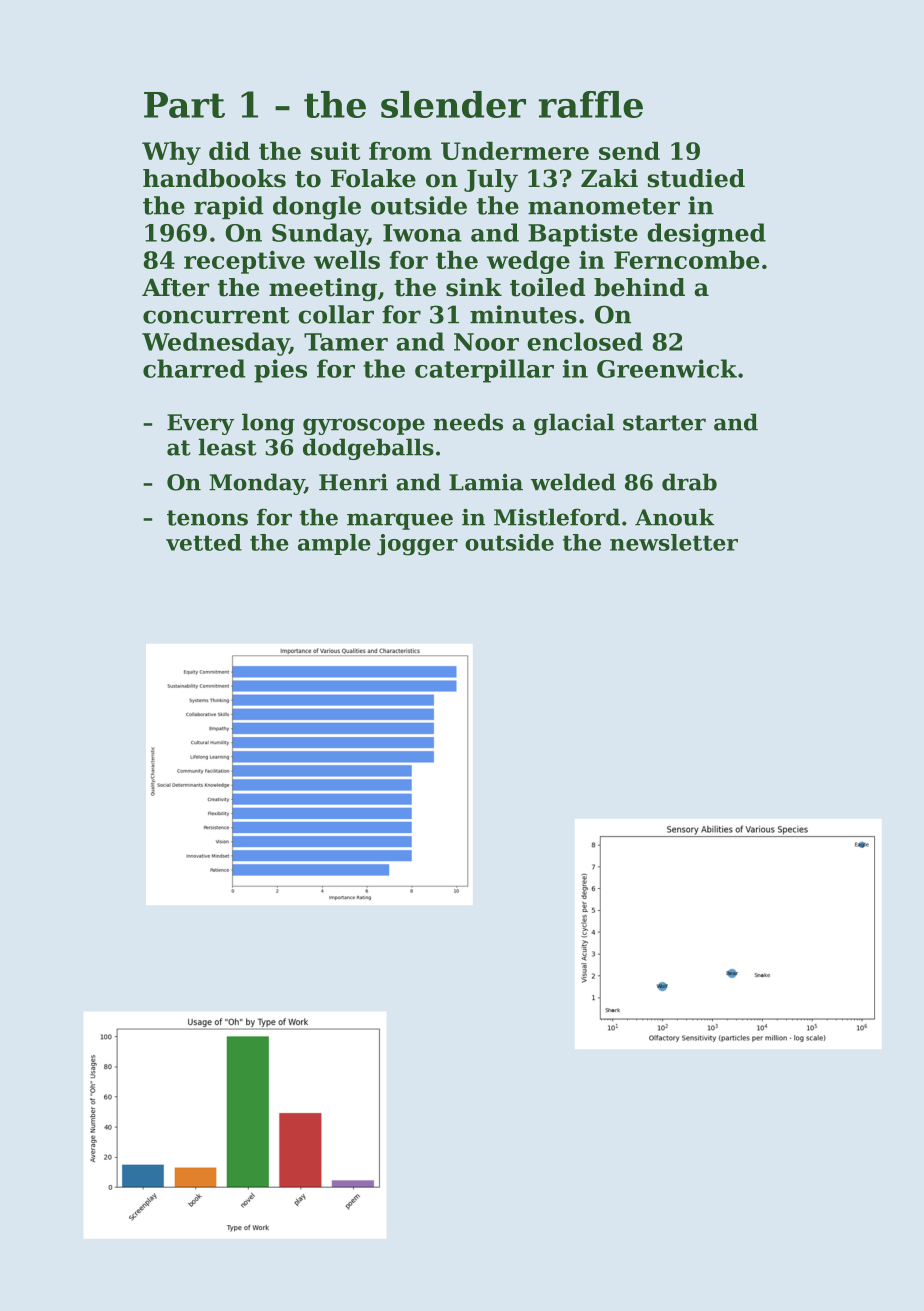 Image resolution: width=924 pixels, height=1311 pixels. What do you see at coordinates (353, 482) in the screenshot?
I see `Henri` at bounding box center [353, 482].
